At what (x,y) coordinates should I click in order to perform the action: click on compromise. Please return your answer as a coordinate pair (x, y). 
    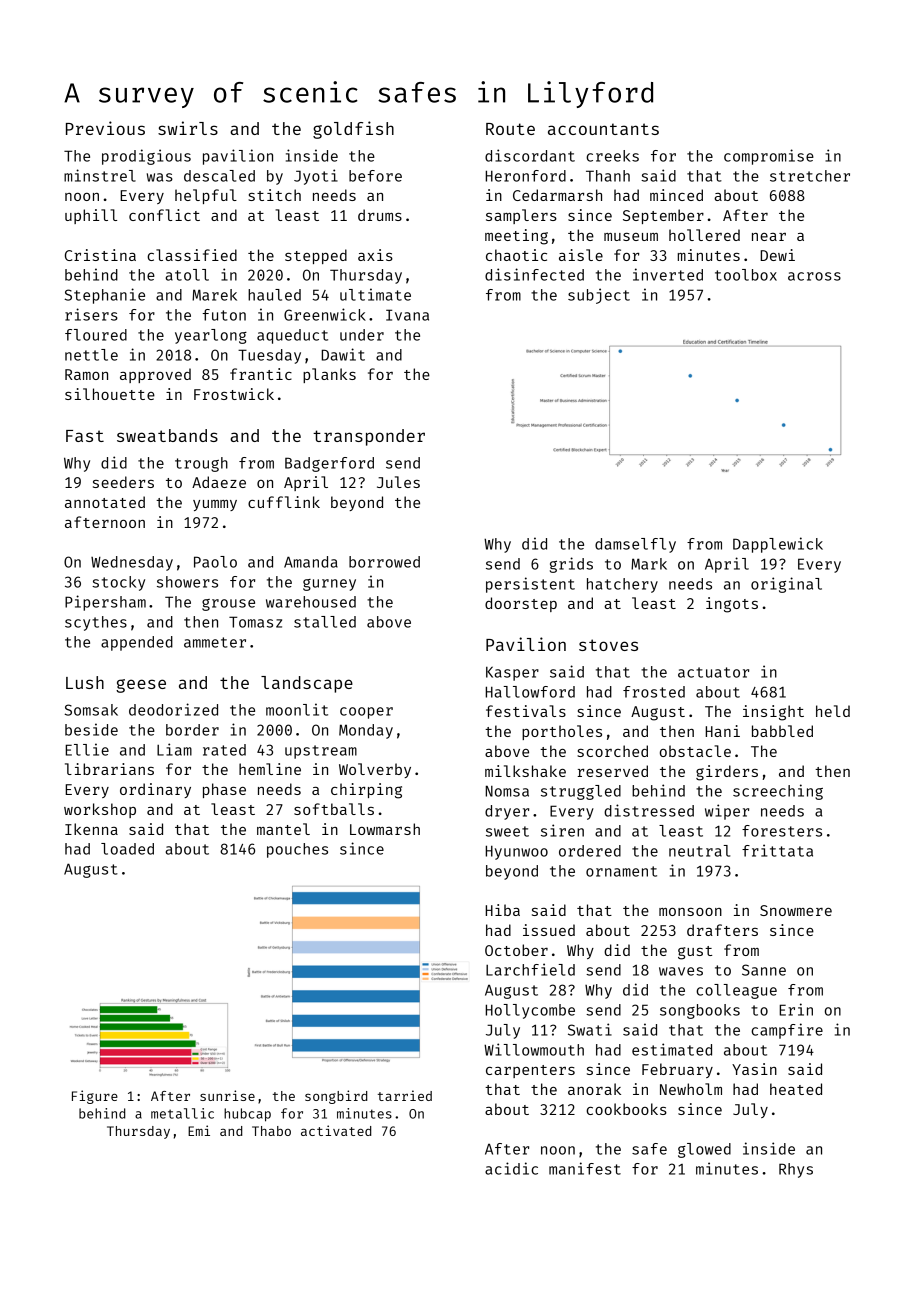
    Looking at the image, I should click on (769, 157).
